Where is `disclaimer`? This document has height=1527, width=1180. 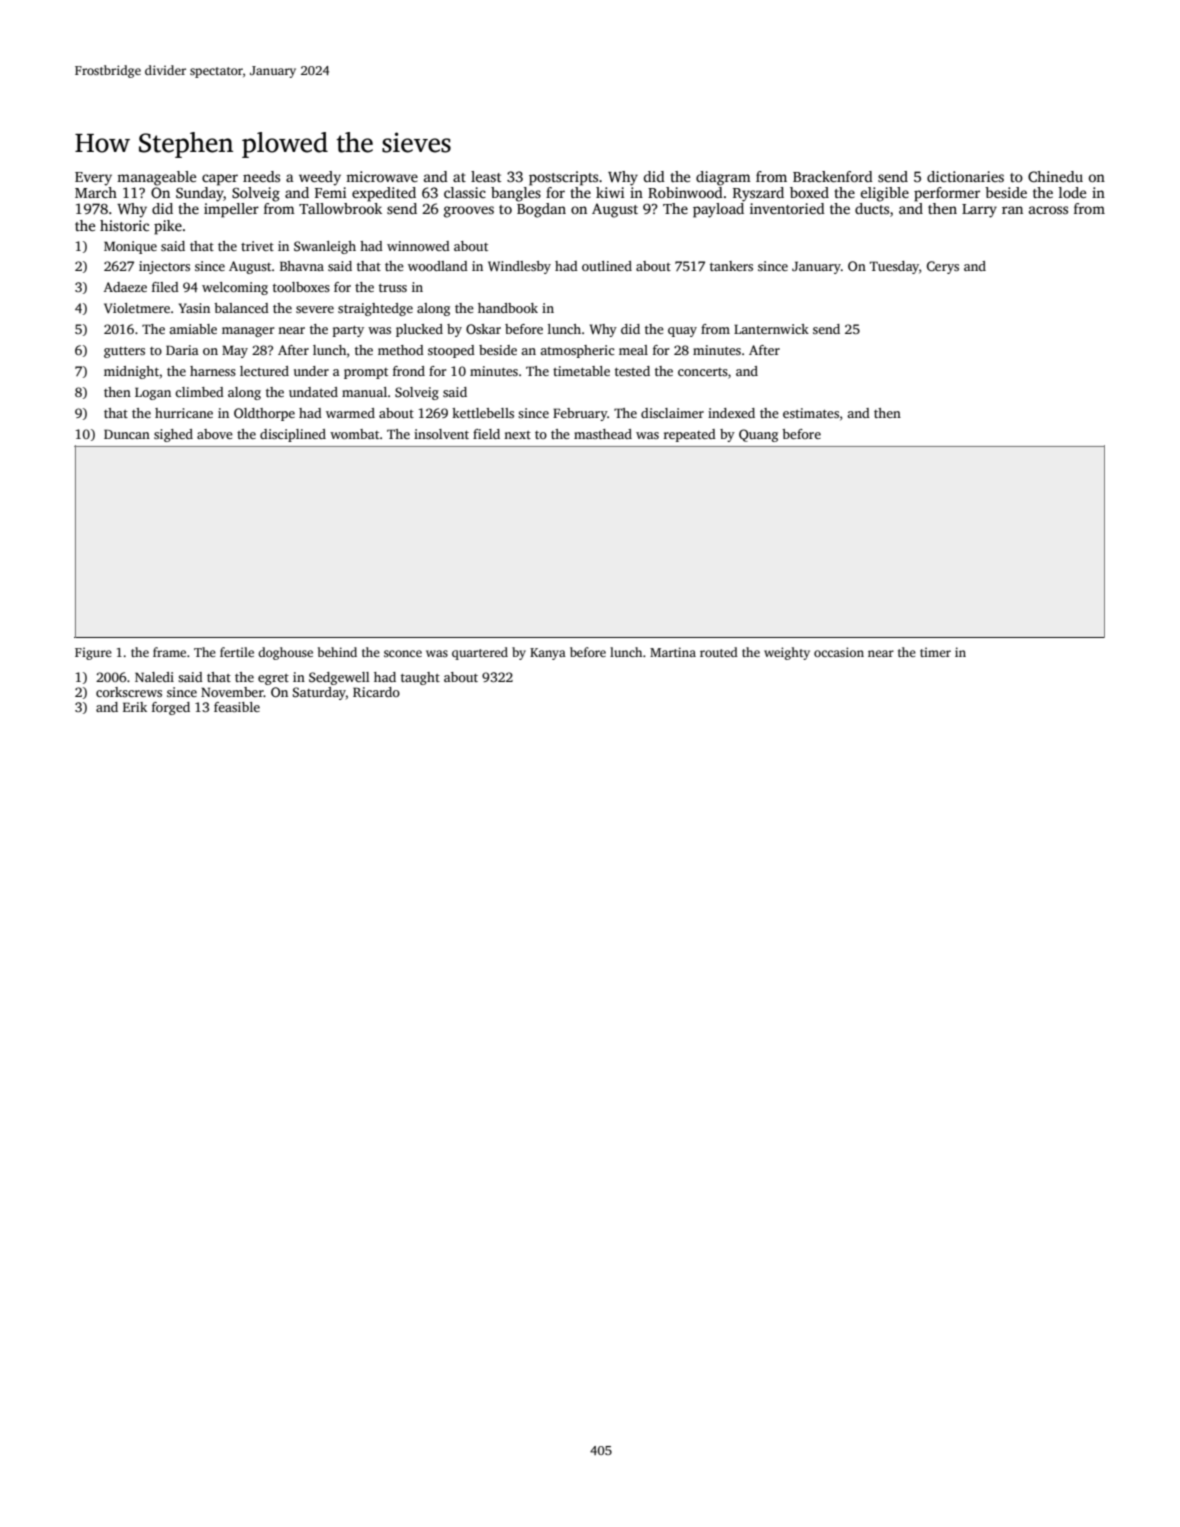
disclaimer is located at coordinates (672, 413).
